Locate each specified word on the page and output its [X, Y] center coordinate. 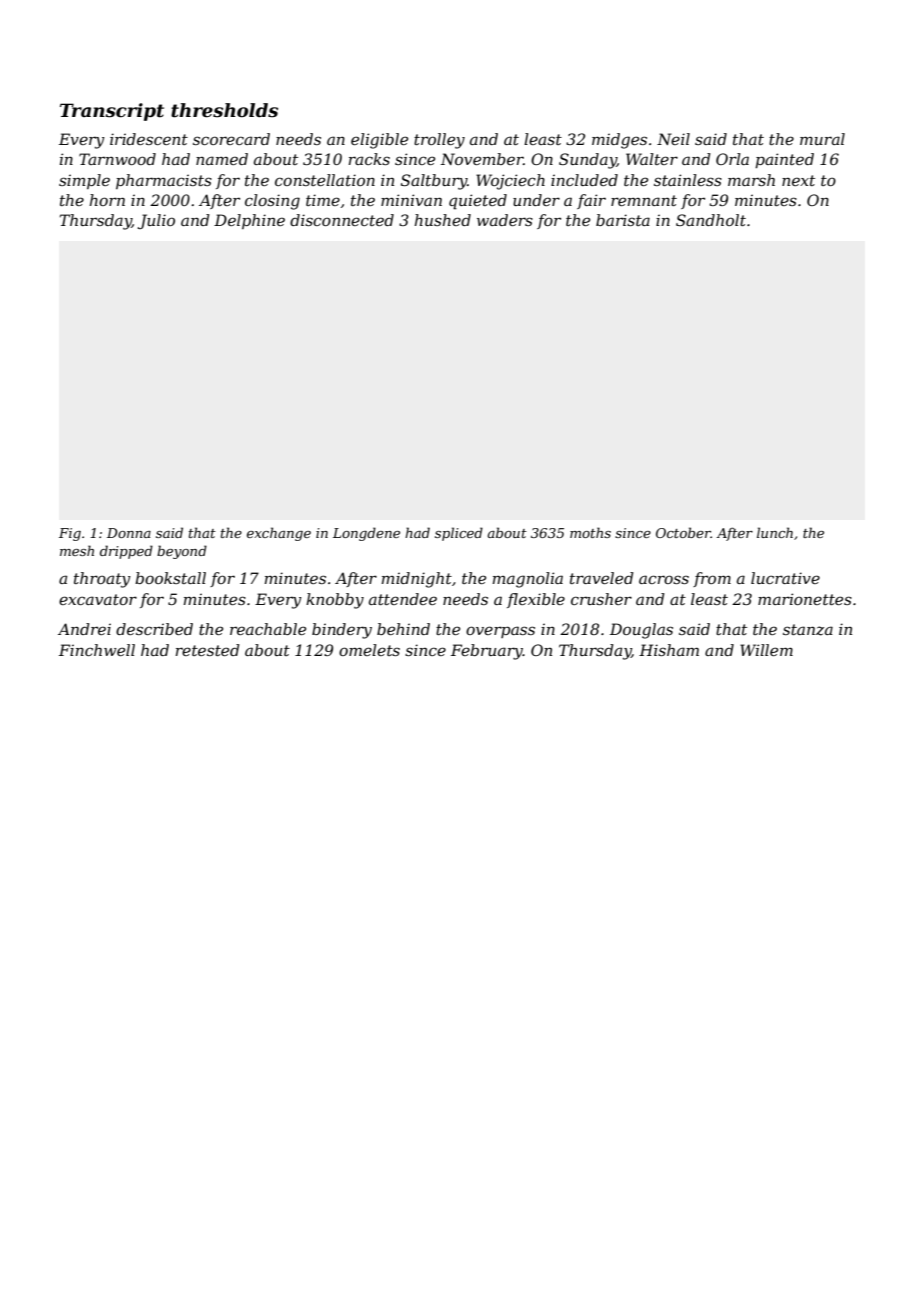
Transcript [112, 112]
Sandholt [711, 220]
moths [590, 532]
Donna [129, 533]
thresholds [224, 110]
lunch [775, 532]
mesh [77, 550]
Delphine [249, 221]
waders [505, 220]
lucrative [785, 578]
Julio [156, 221]
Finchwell [97, 650]
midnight [417, 580]
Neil [673, 139]
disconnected [342, 220]
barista [623, 220]
